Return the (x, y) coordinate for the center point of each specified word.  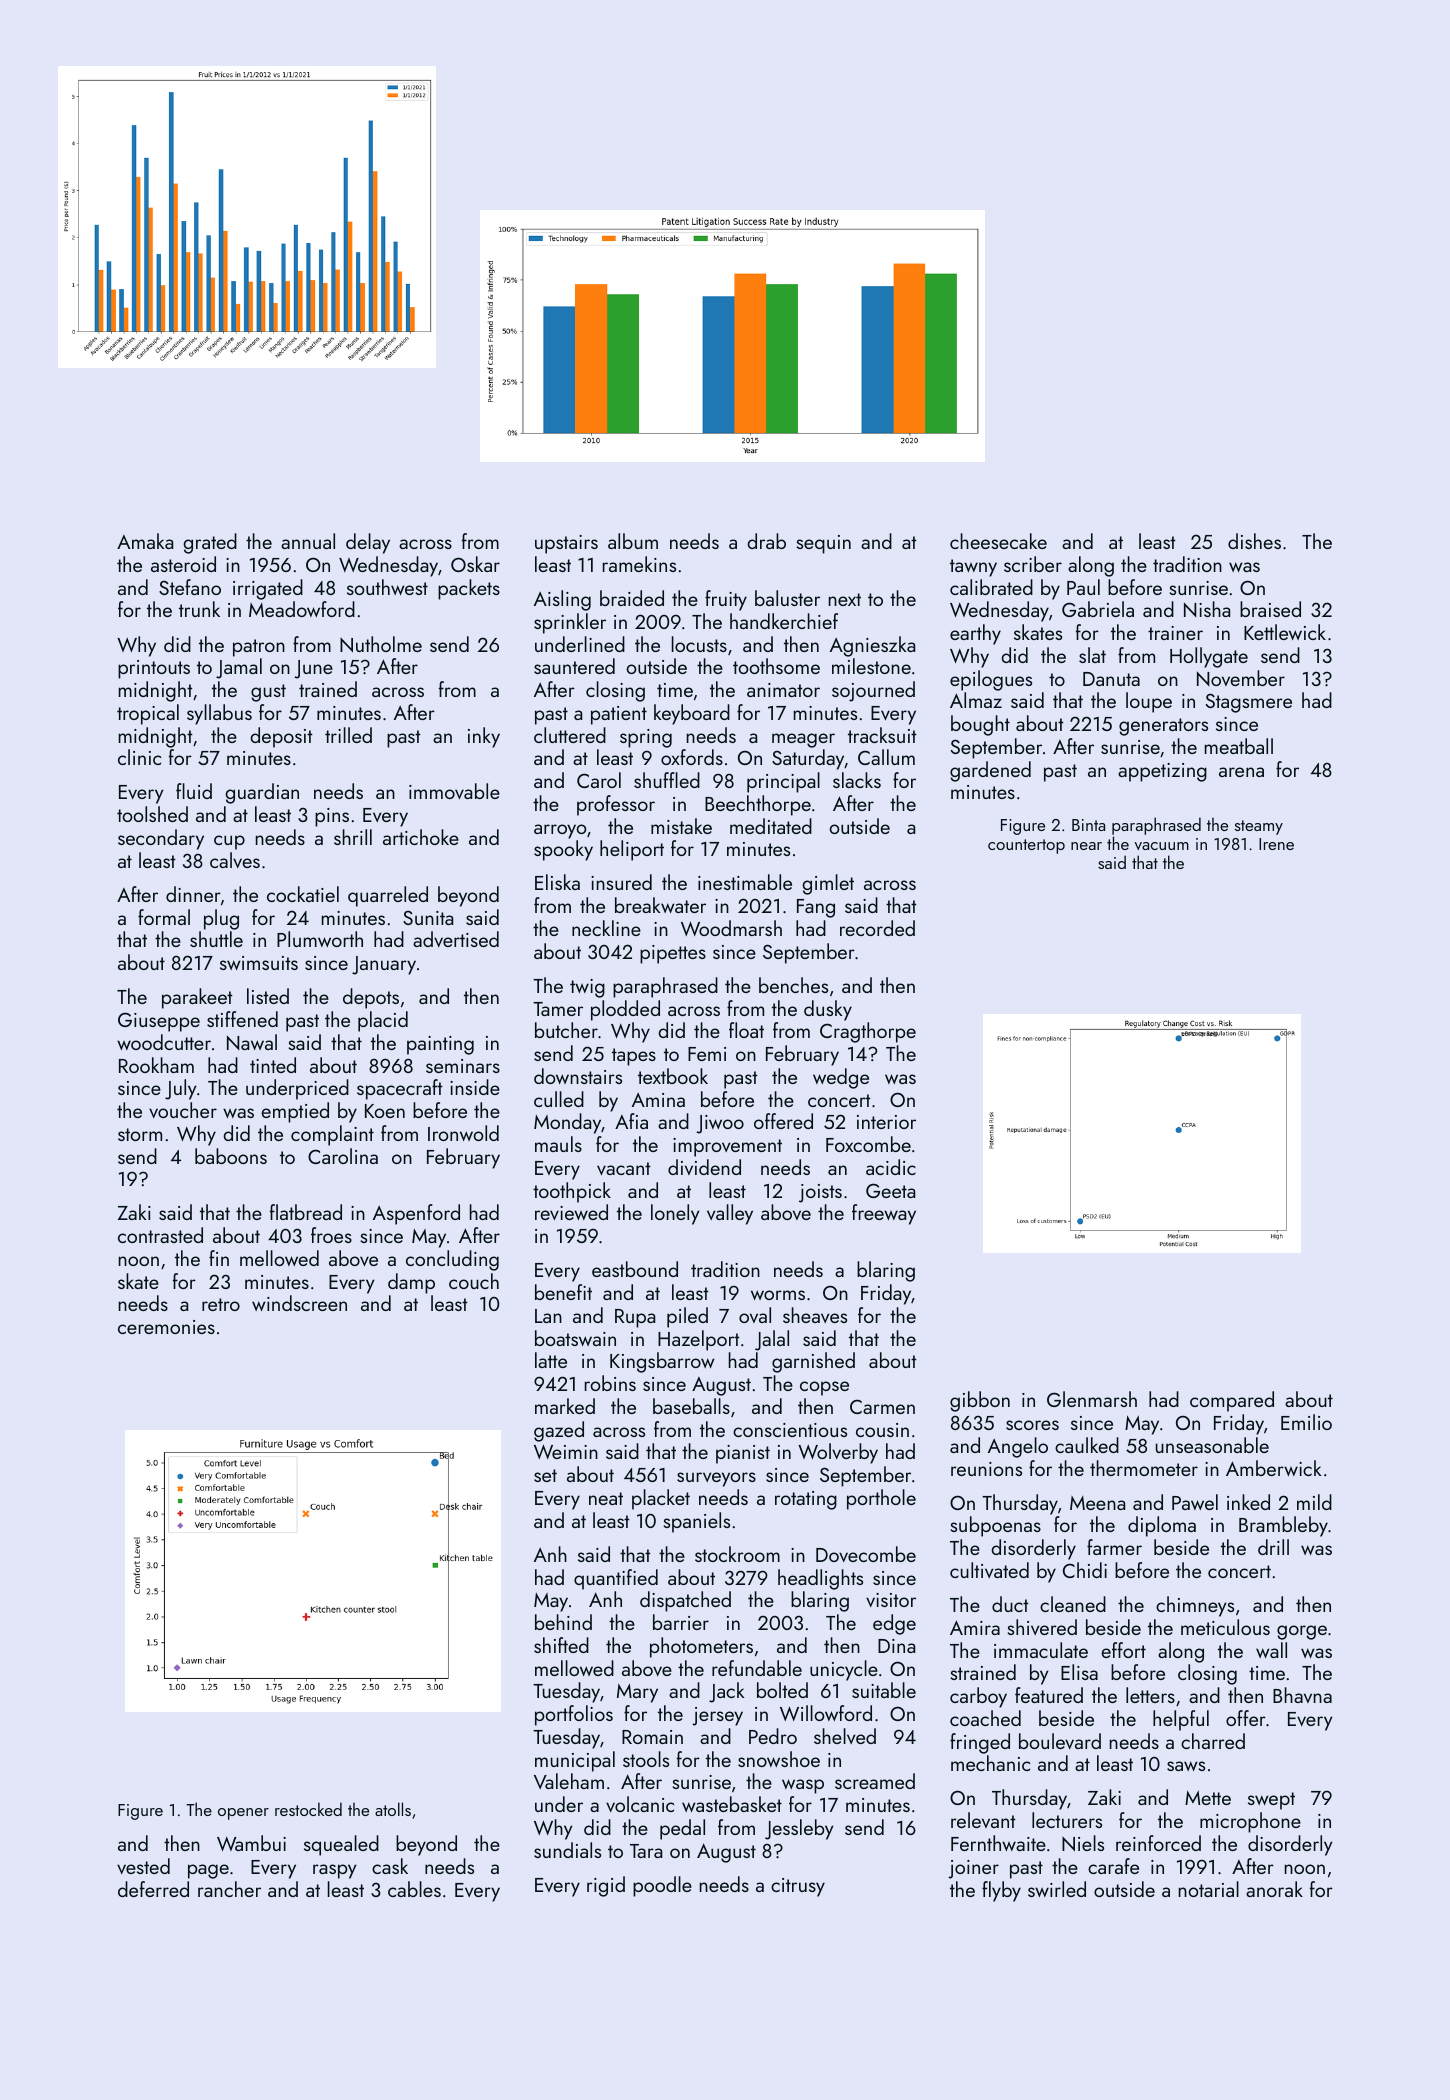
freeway (884, 1214)
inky (484, 737)
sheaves (815, 1315)
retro (221, 1304)
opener (243, 1814)
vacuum (1161, 846)
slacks (857, 780)
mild (1314, 1502)
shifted (561, 1645)
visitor (891, 1600)
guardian (262, 793)
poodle (662, 1886)
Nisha (1207, 609)
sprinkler (570, 623)
